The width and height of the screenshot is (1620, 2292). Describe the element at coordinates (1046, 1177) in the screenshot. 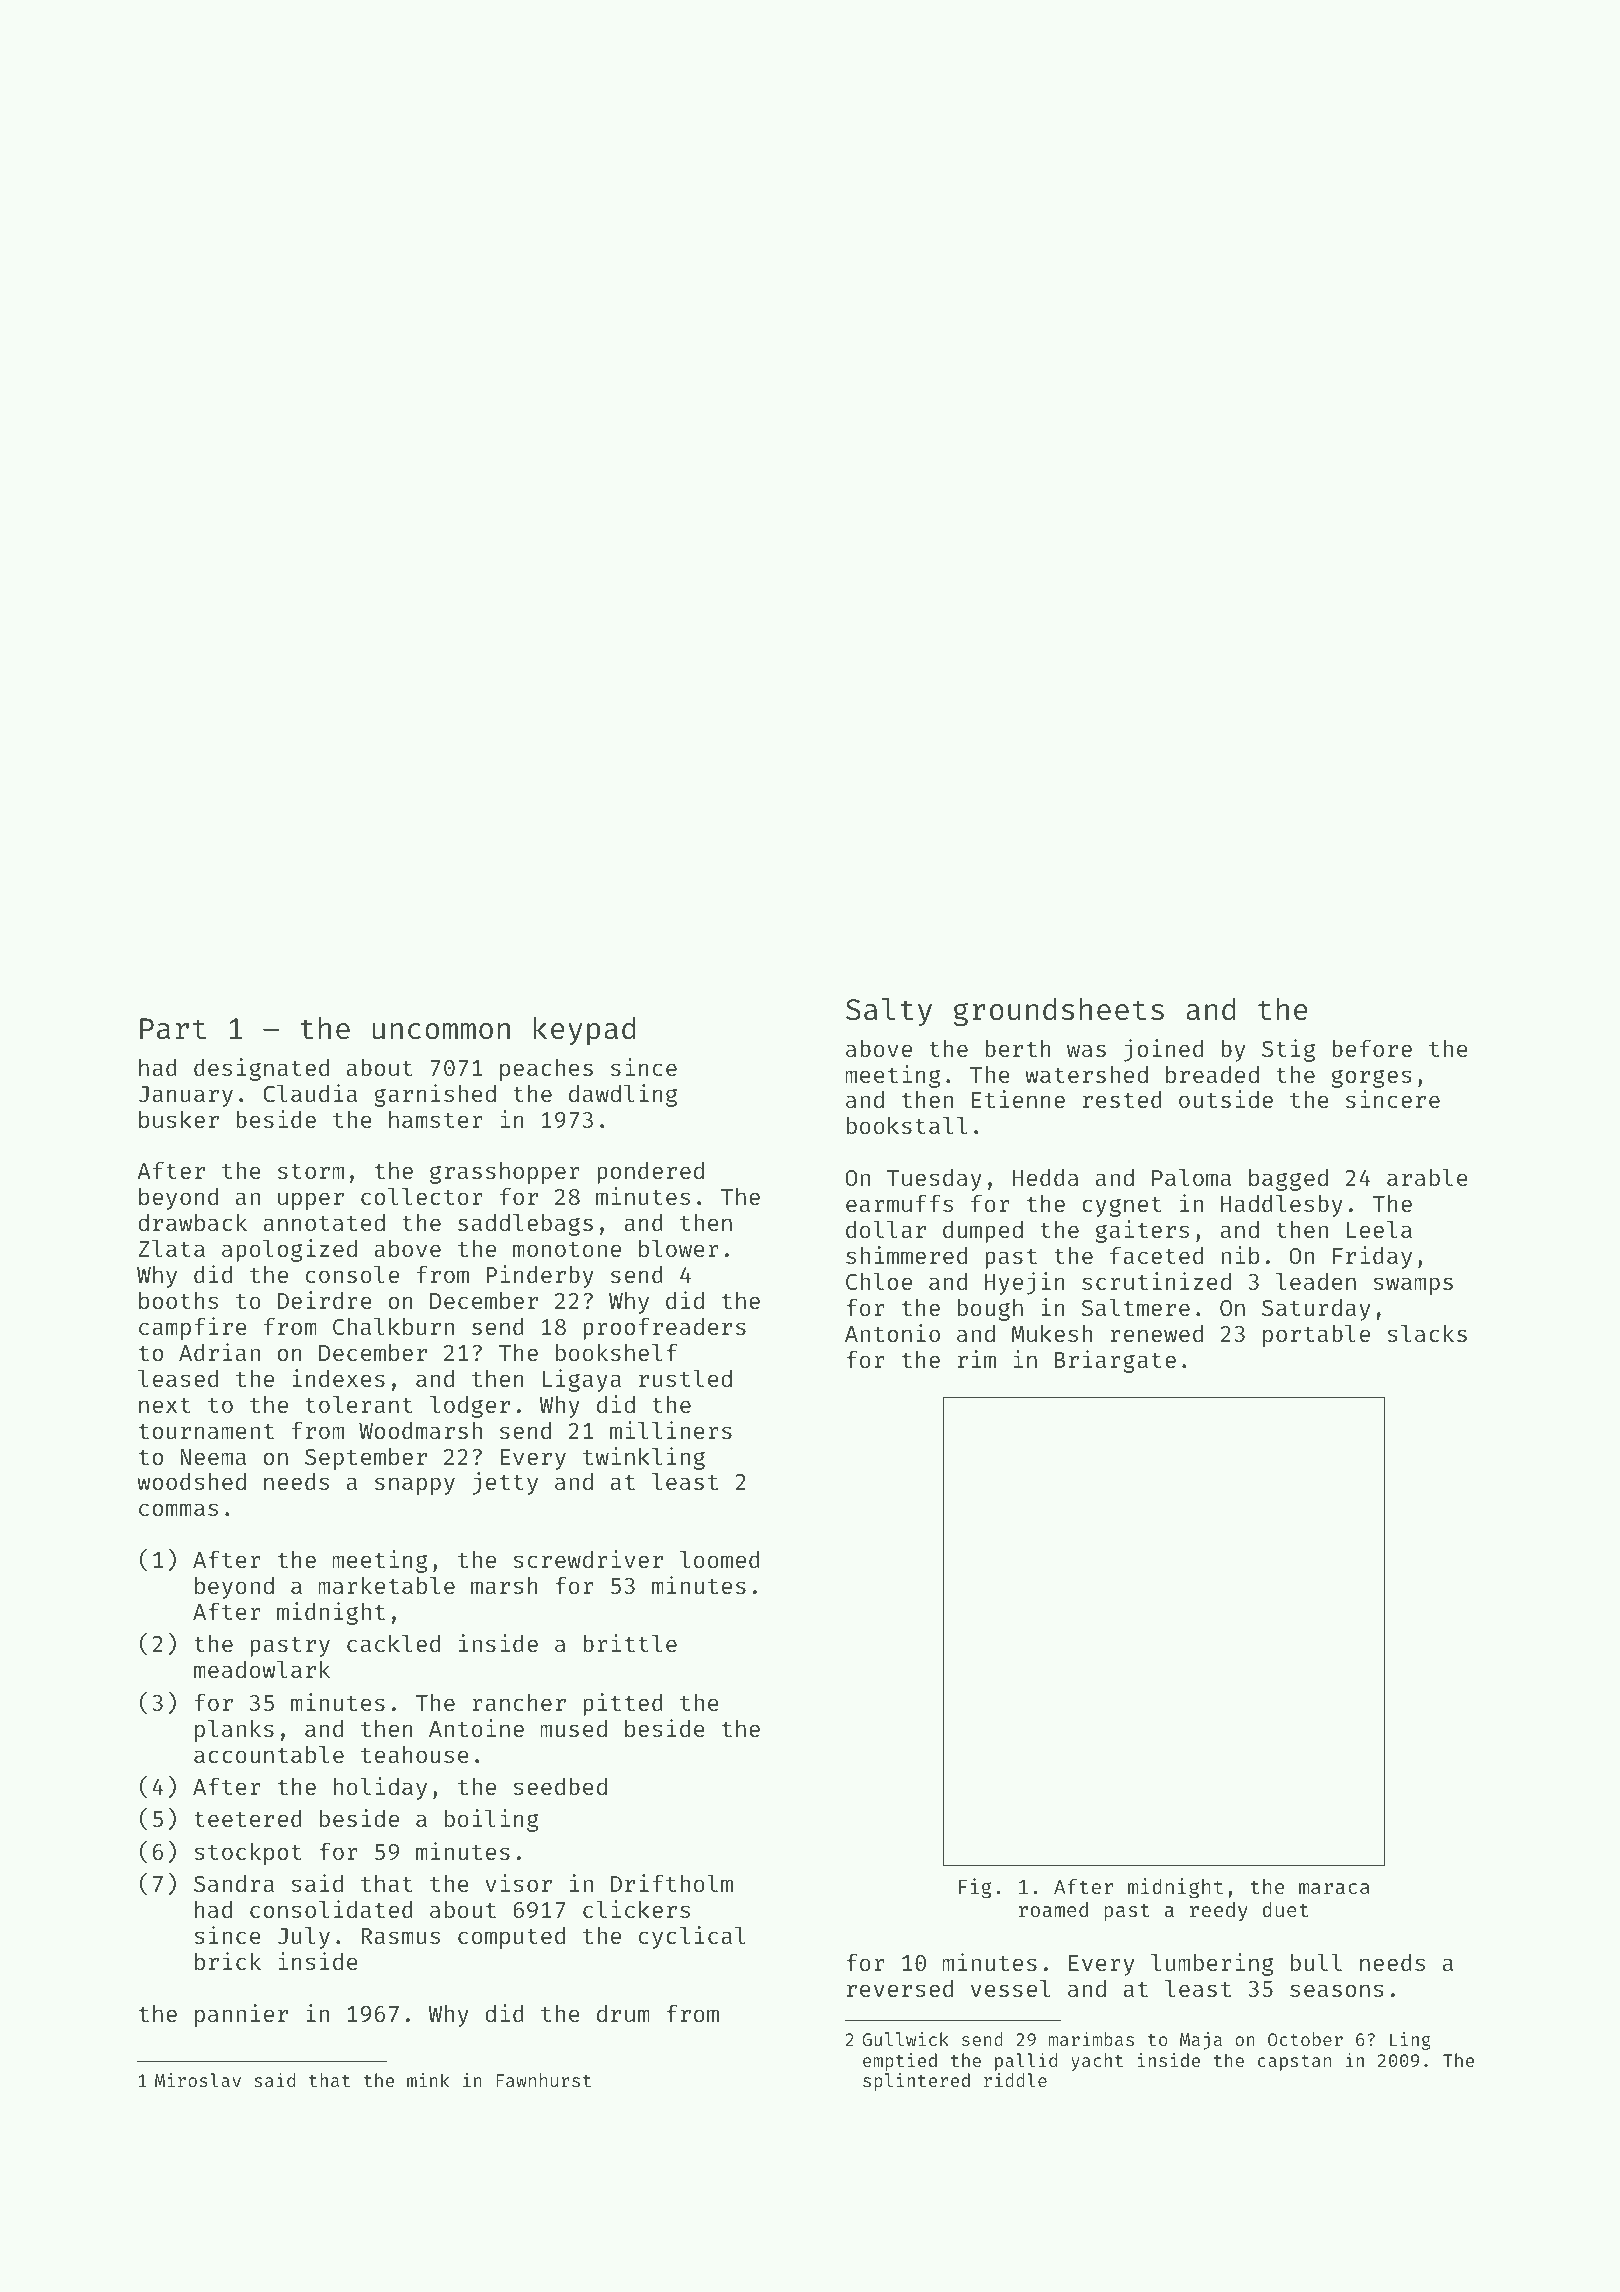

I see `Hedda` at that location.
